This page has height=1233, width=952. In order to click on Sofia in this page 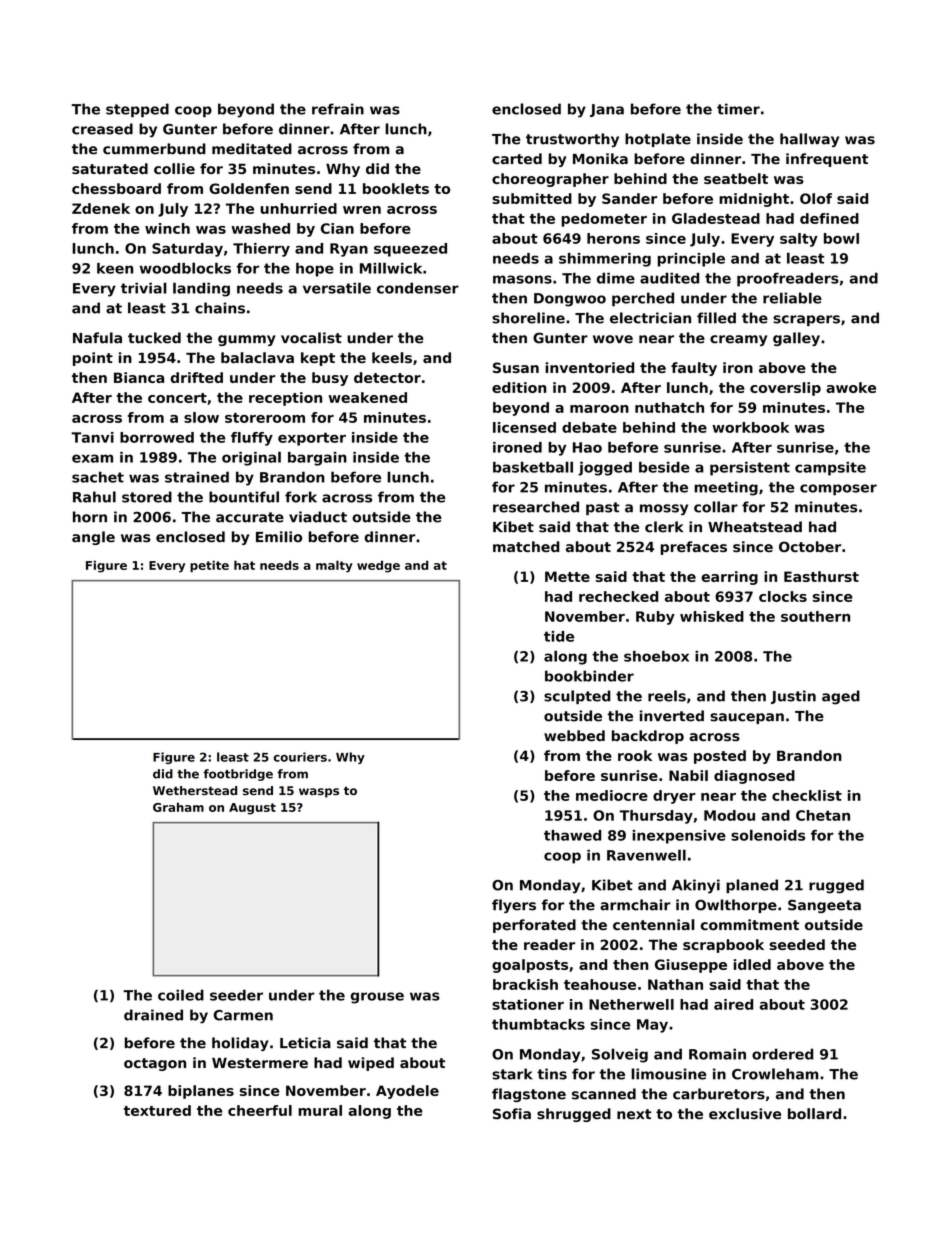, I will do `click(512, 1114)`.
